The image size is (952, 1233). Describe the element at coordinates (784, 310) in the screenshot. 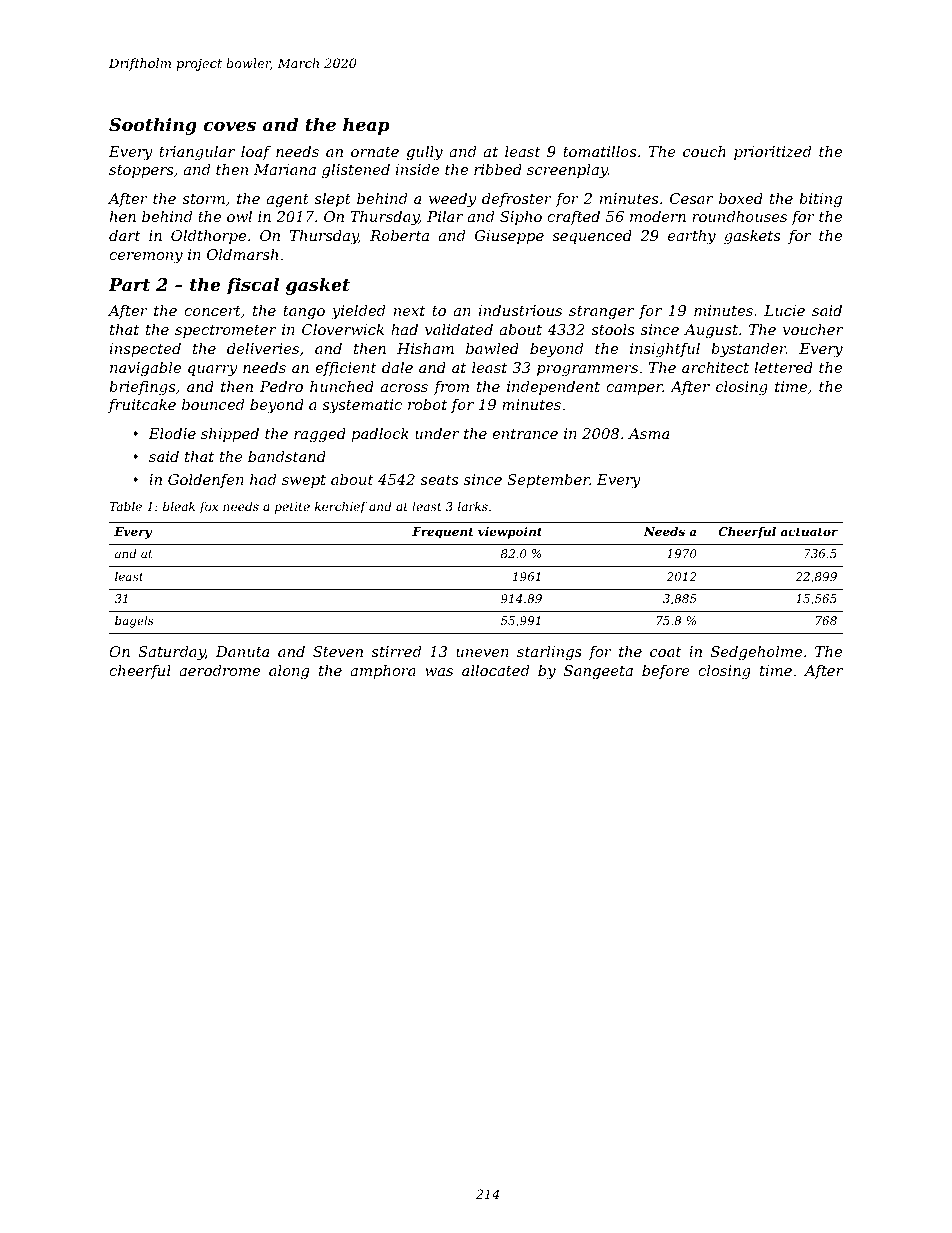

I see `Lucie` at that location.
